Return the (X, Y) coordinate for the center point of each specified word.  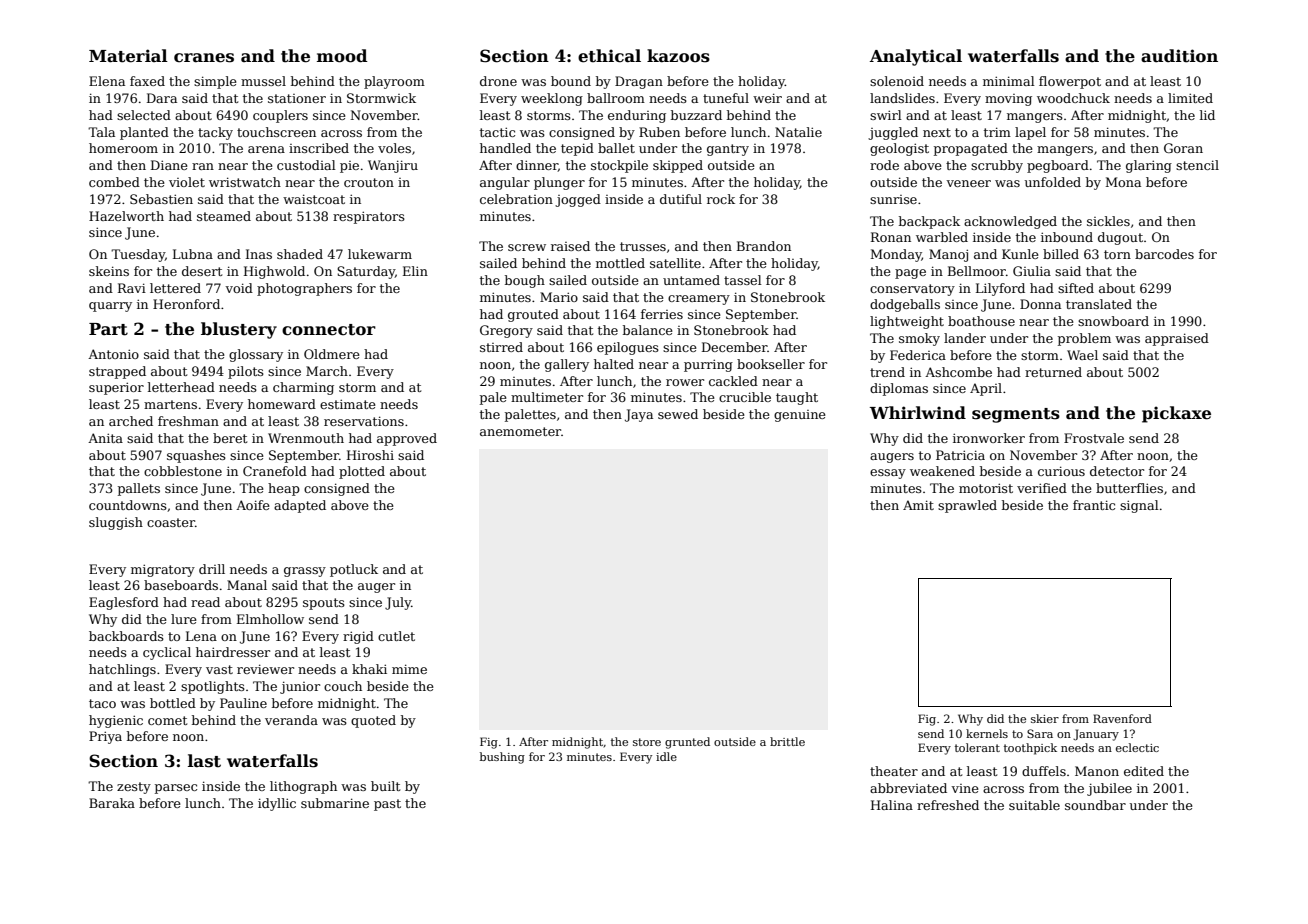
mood (342, 56)
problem (1084, 339)
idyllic (277, 804)
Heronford (186, 304)
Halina (892, 805)
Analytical (916, 57)
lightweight (907, 322)
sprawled (967, 506)
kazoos (678, 56)
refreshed (948, 805)
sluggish (116, 523)
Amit (918, 505)
